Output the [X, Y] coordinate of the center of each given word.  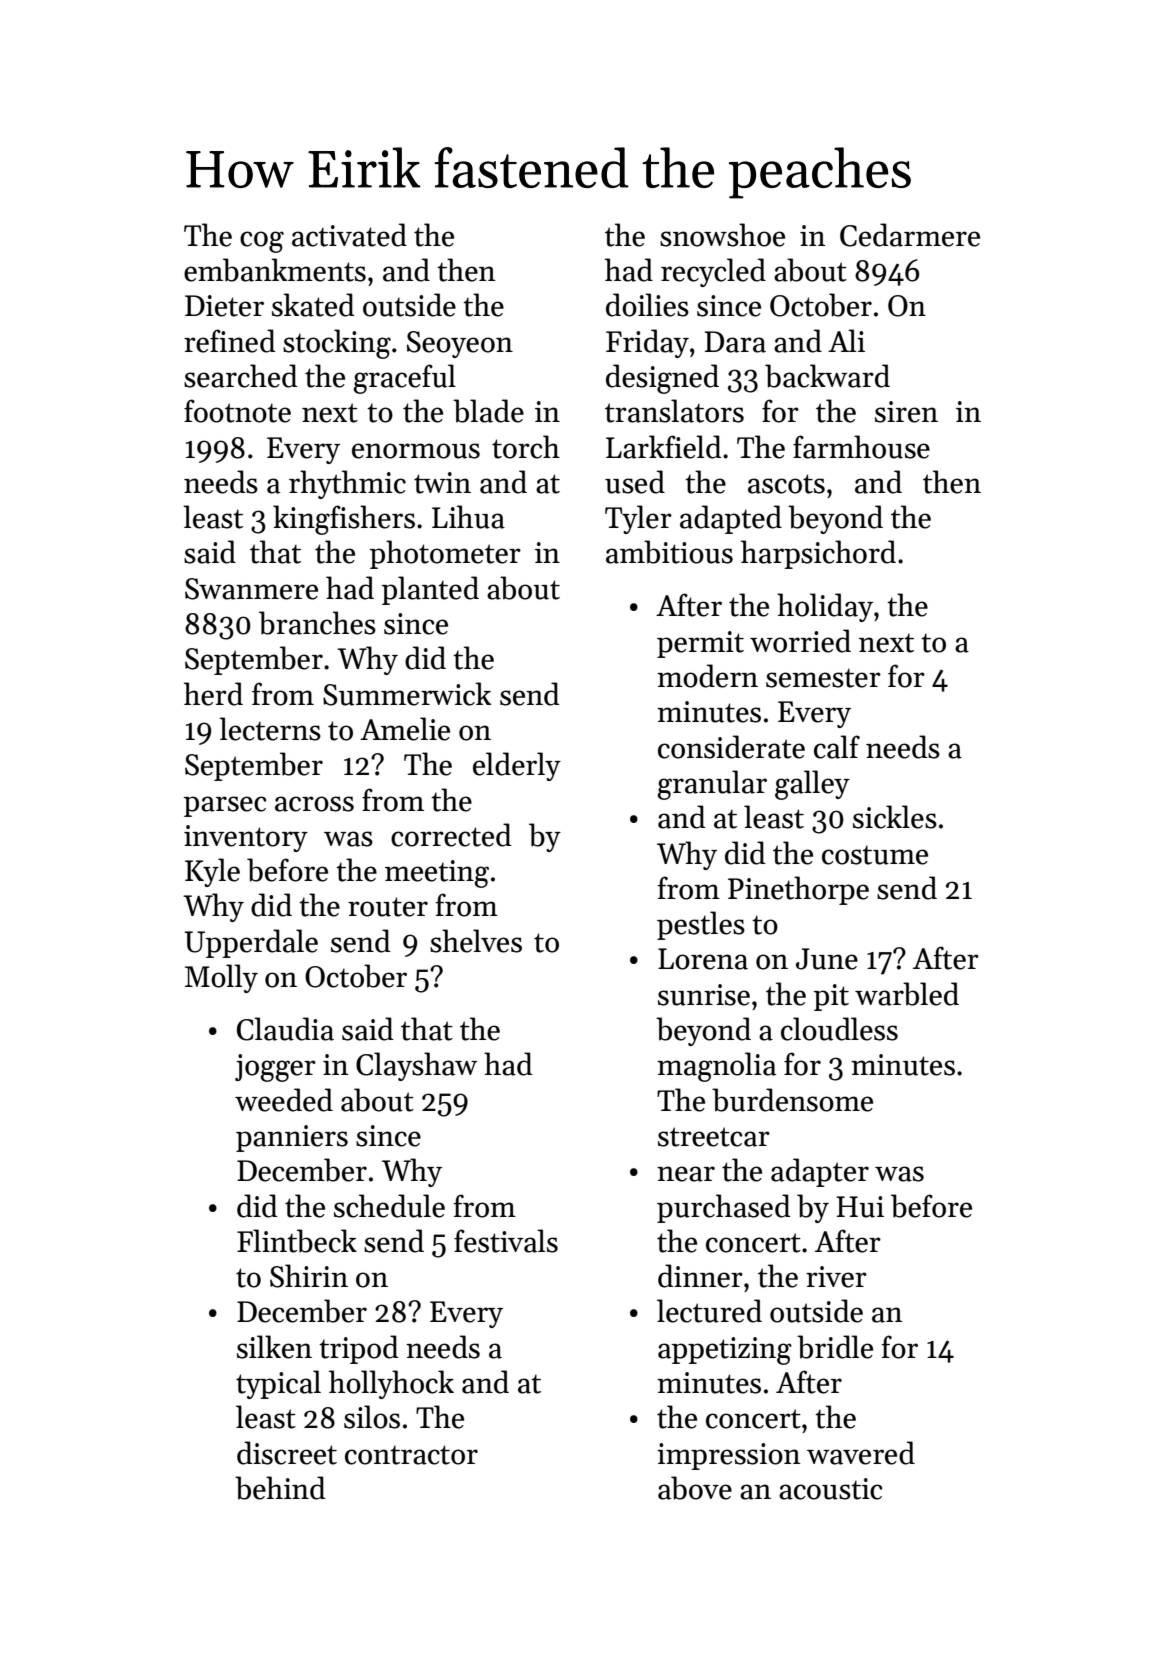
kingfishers [344, 520]
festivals [506, 1241]
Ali [846, 340]
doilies [647, 305]
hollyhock [391, 1384]
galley [812, 785]
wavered [861, 1453]
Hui [860, 1207]
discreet [287, 1453]
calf [837, 747]
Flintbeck [297, 1241]
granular [712, 785]
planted [430, 590]
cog [262, 242]
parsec [225, 806]
